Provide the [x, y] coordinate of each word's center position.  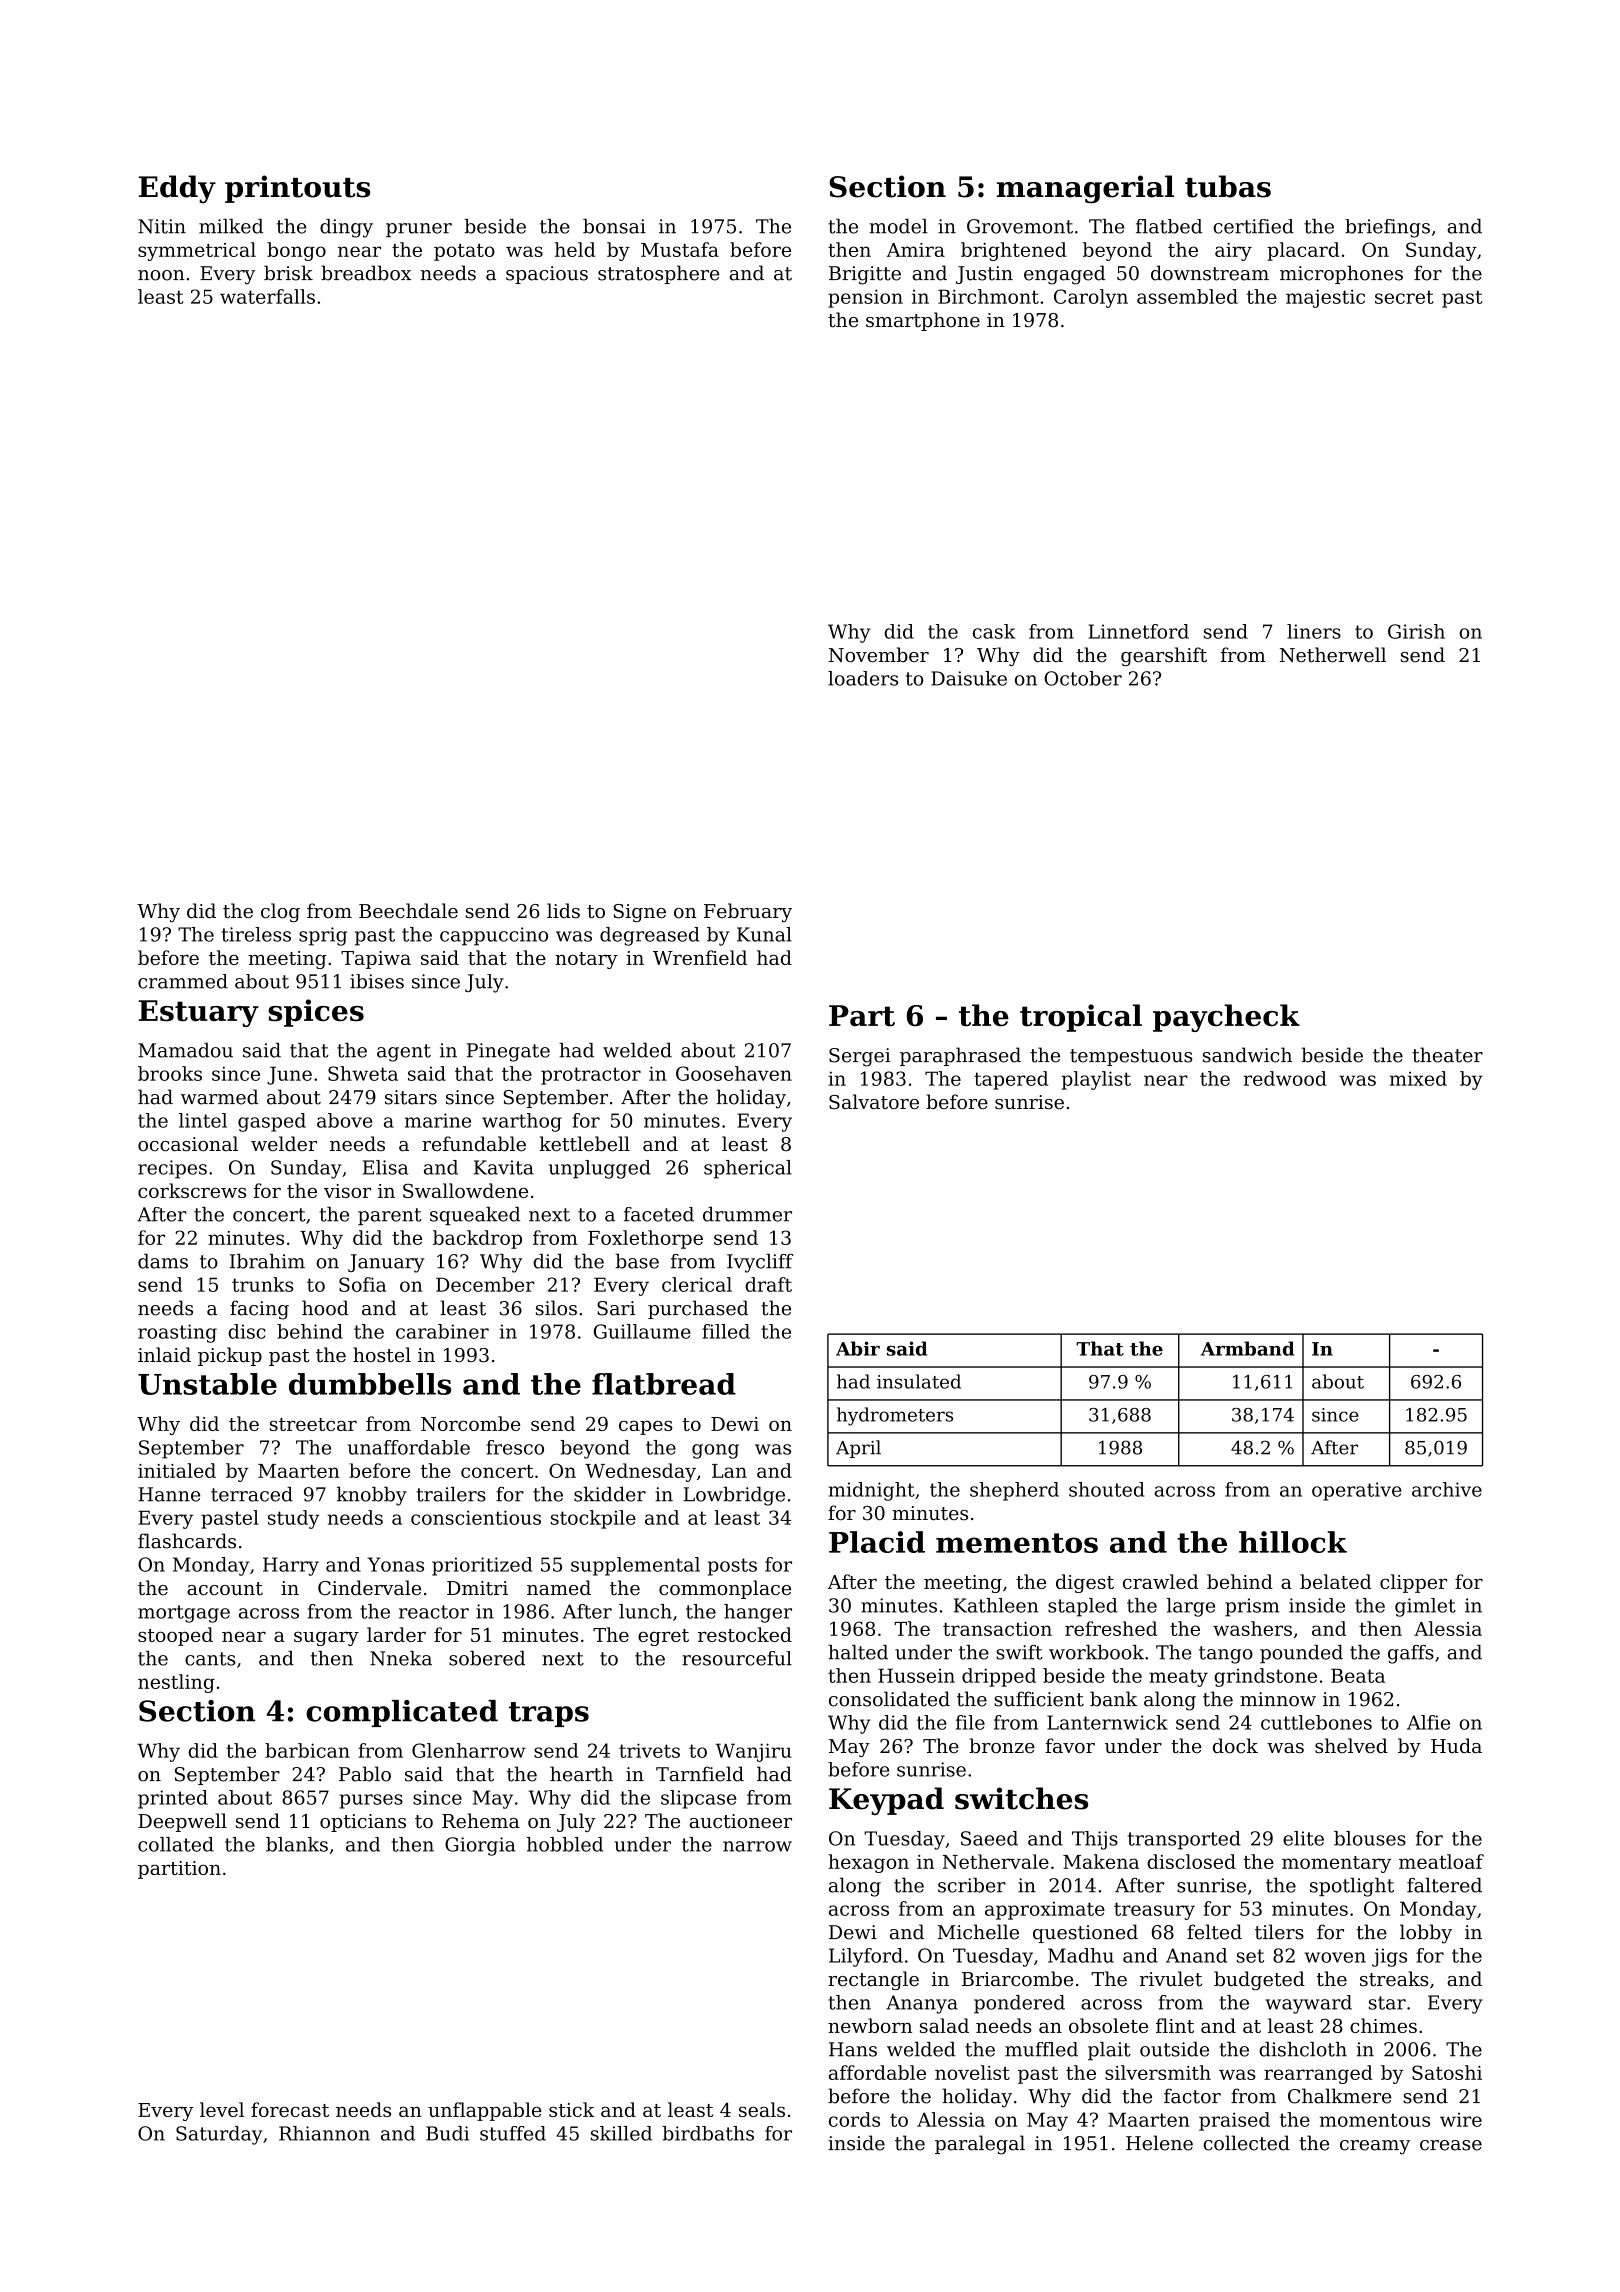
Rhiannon [324, 2133]
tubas [1228, 186]
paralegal [980, 2145]
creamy [1375, 2147]
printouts [297, 189]
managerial [1085, 189]
